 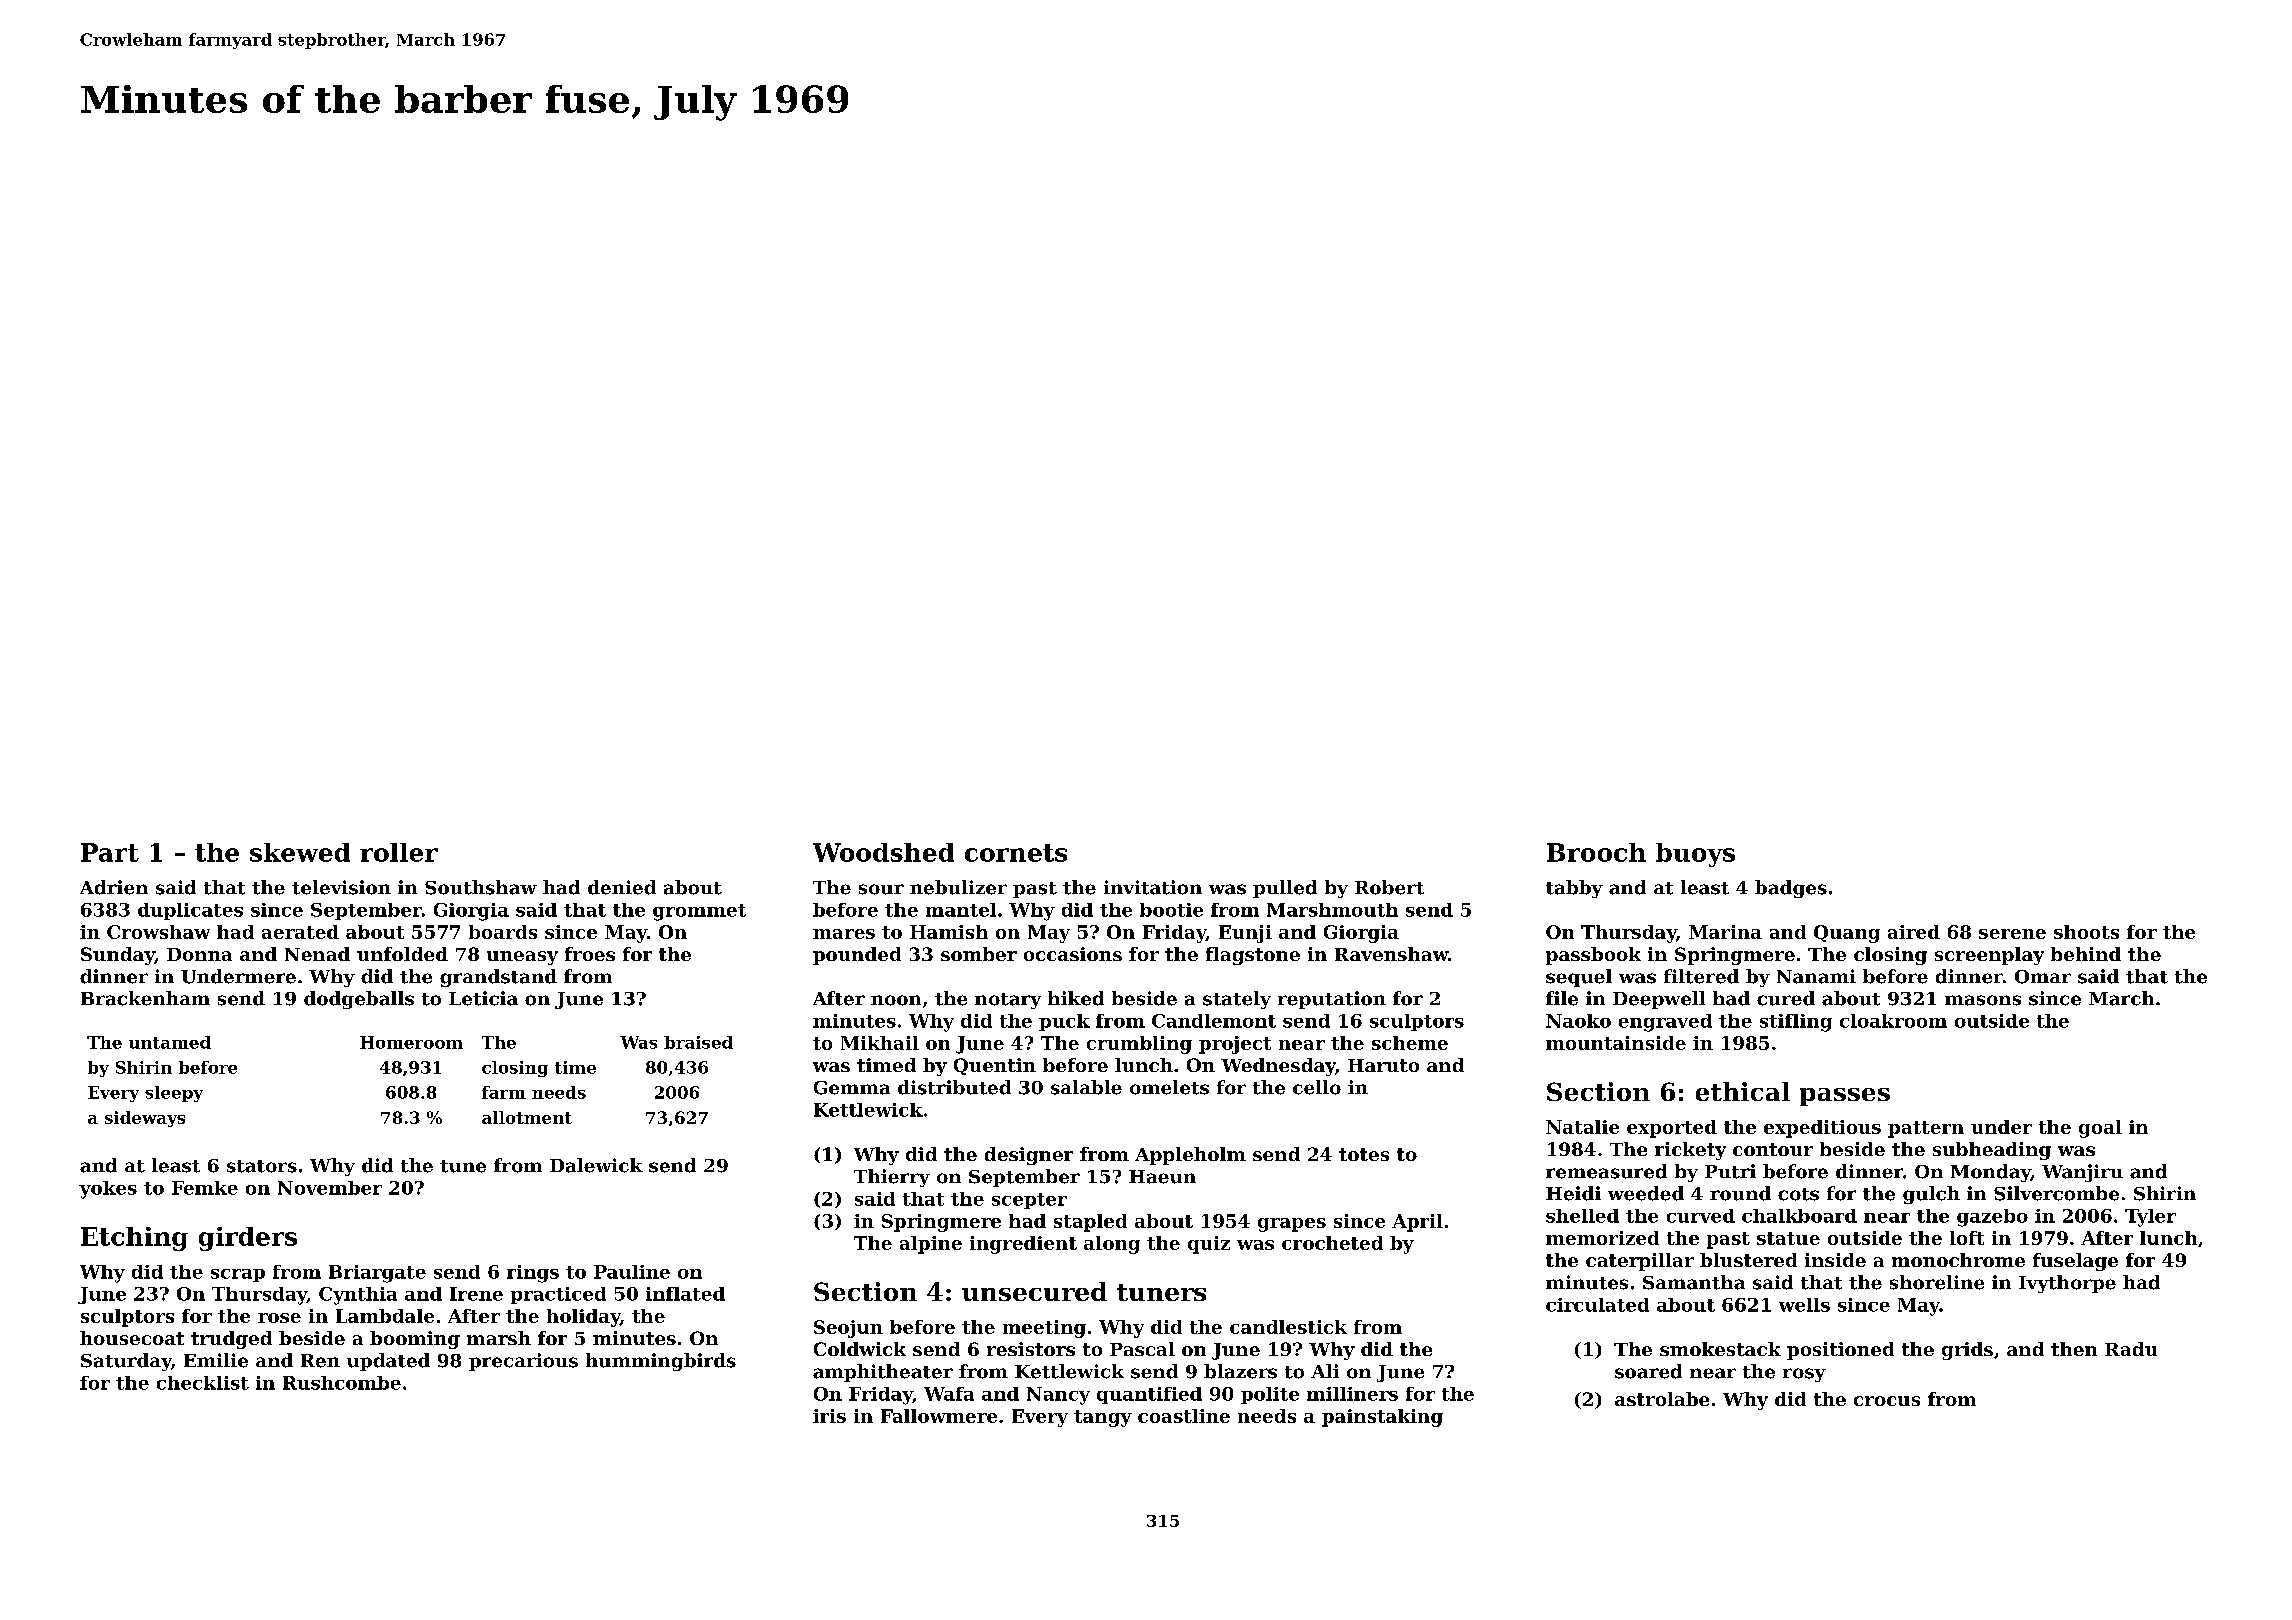 I want to click on ethical, so click(x=1743, y=1091).
